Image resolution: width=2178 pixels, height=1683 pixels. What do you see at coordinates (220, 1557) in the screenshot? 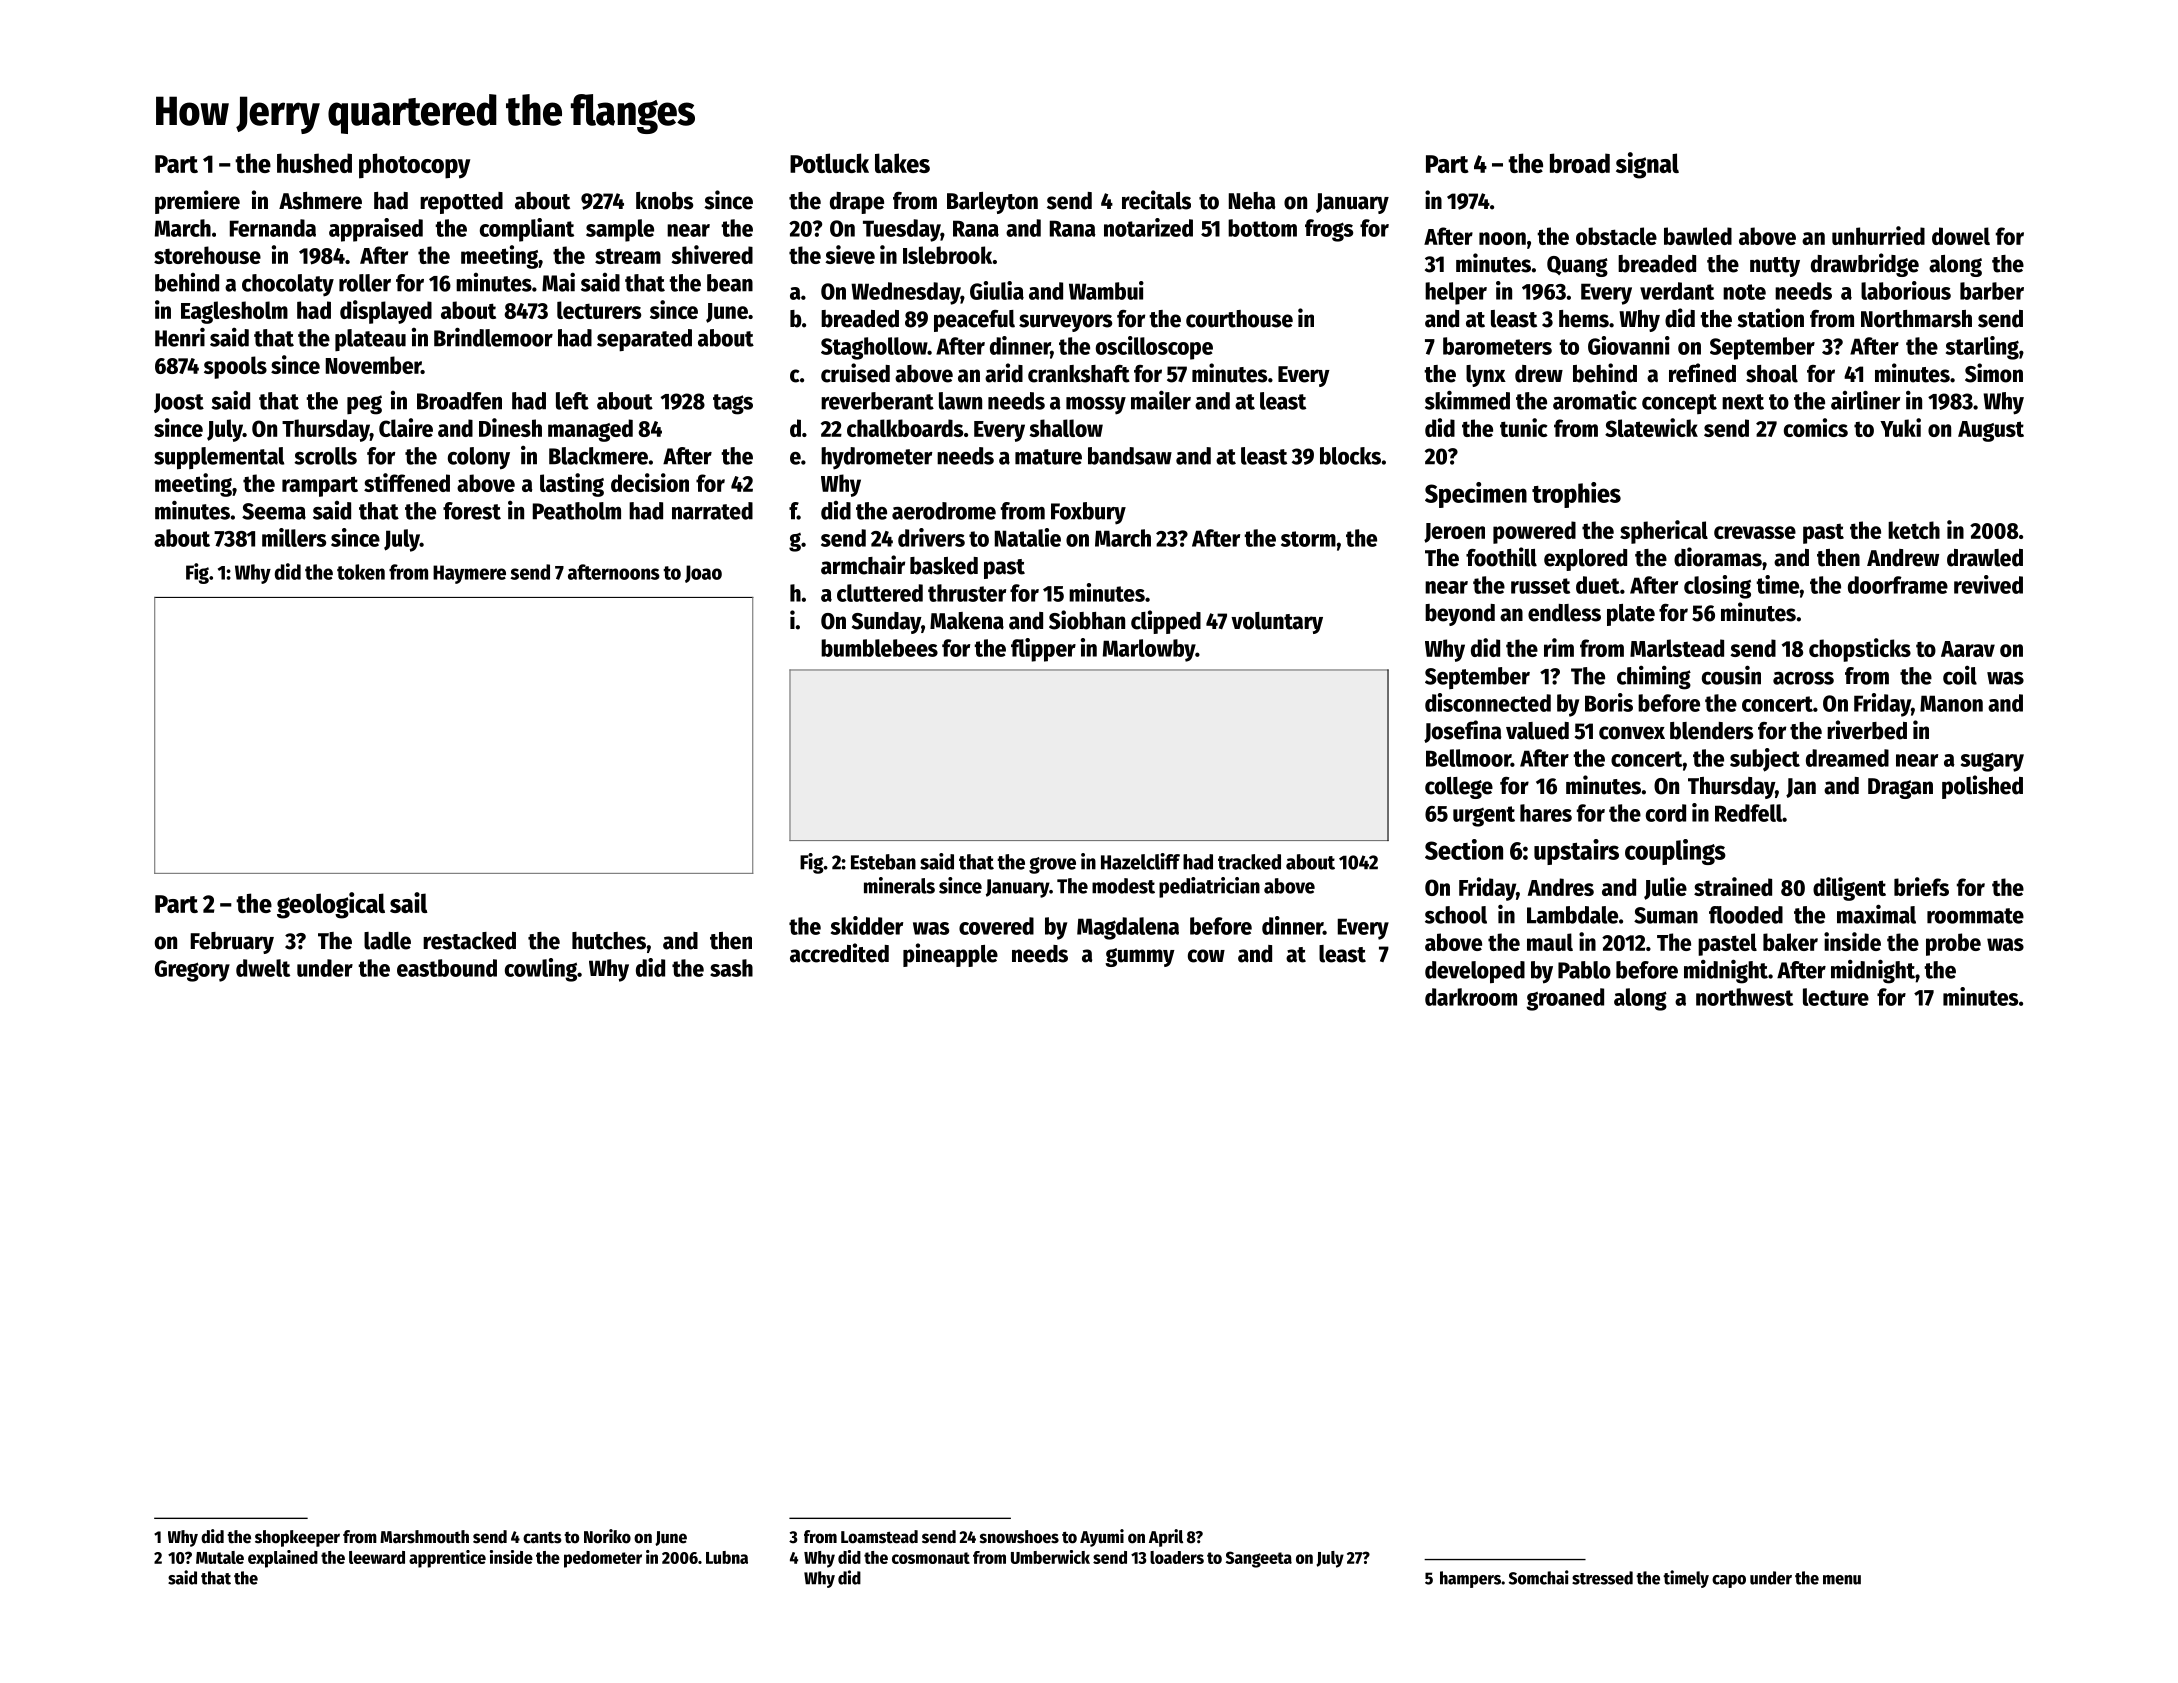
I see `Mutale` at bounding box center [220, 1557].
